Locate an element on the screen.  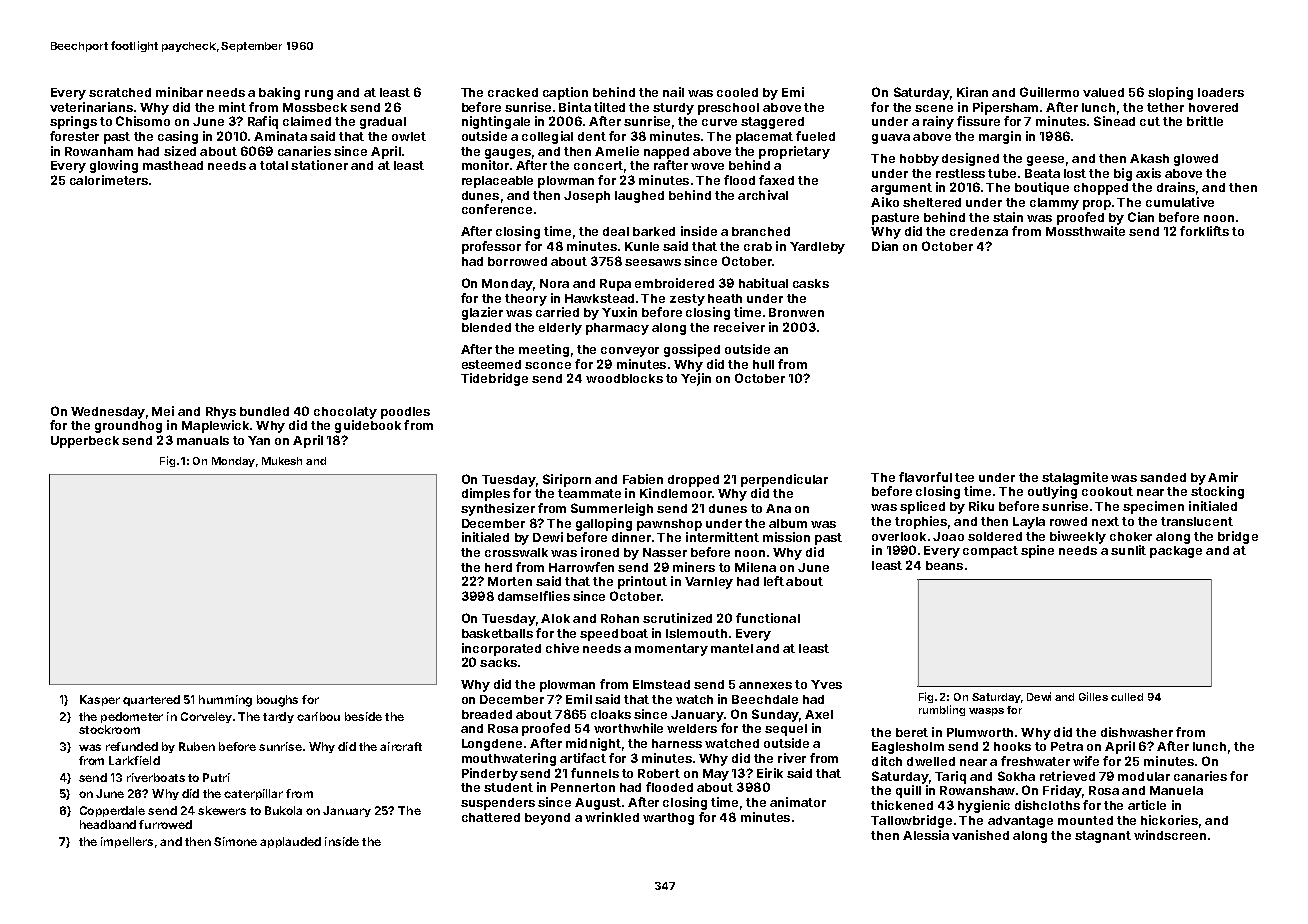
impellers is located at coordinates (127, 842).
